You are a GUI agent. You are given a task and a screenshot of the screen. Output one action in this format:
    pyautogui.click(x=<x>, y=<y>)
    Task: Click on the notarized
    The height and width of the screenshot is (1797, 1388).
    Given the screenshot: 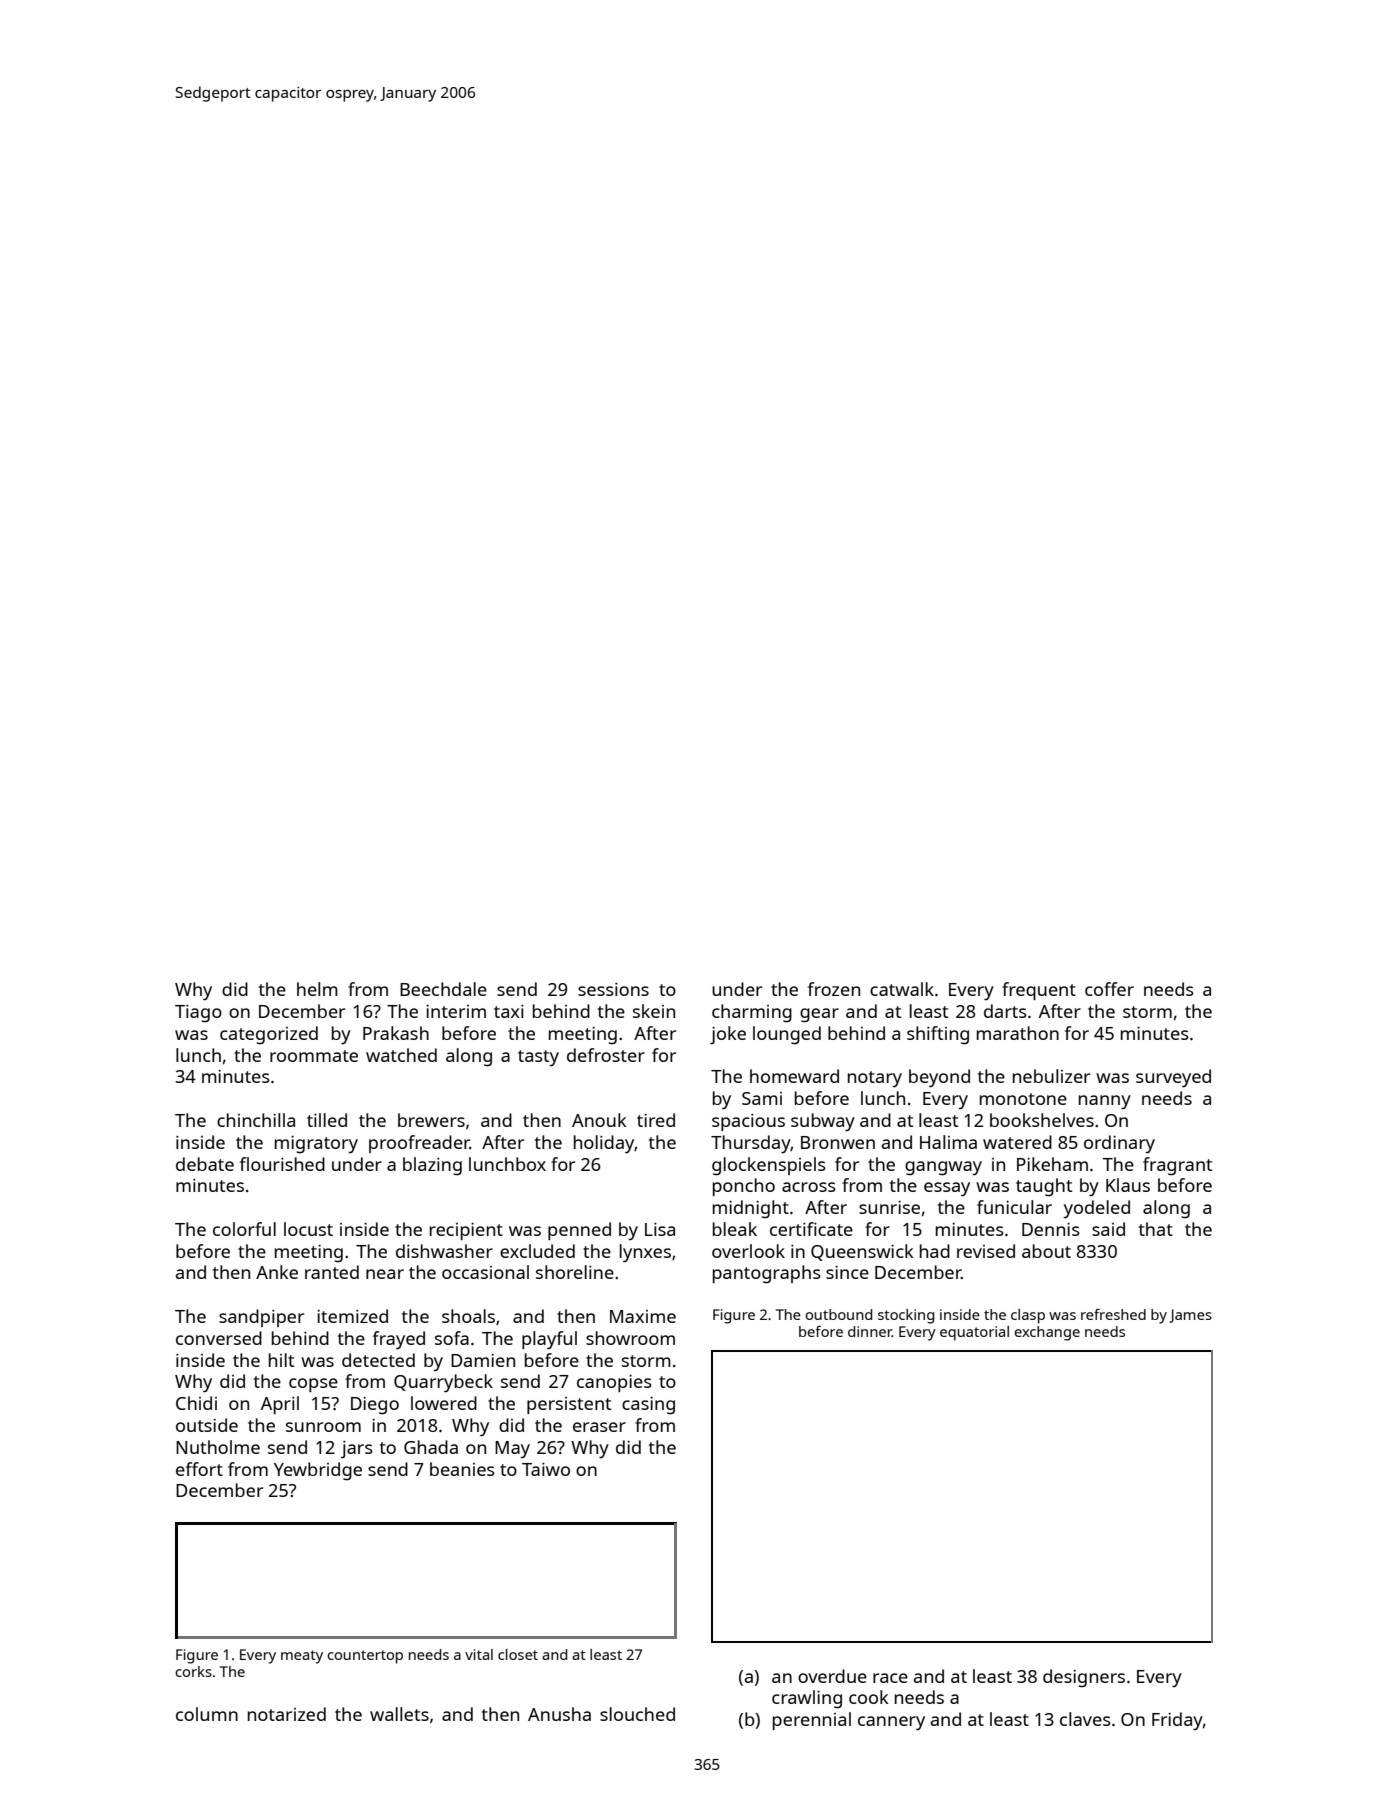 What is the action you would take?
    pyautogui.click(x=287, y=1714)
